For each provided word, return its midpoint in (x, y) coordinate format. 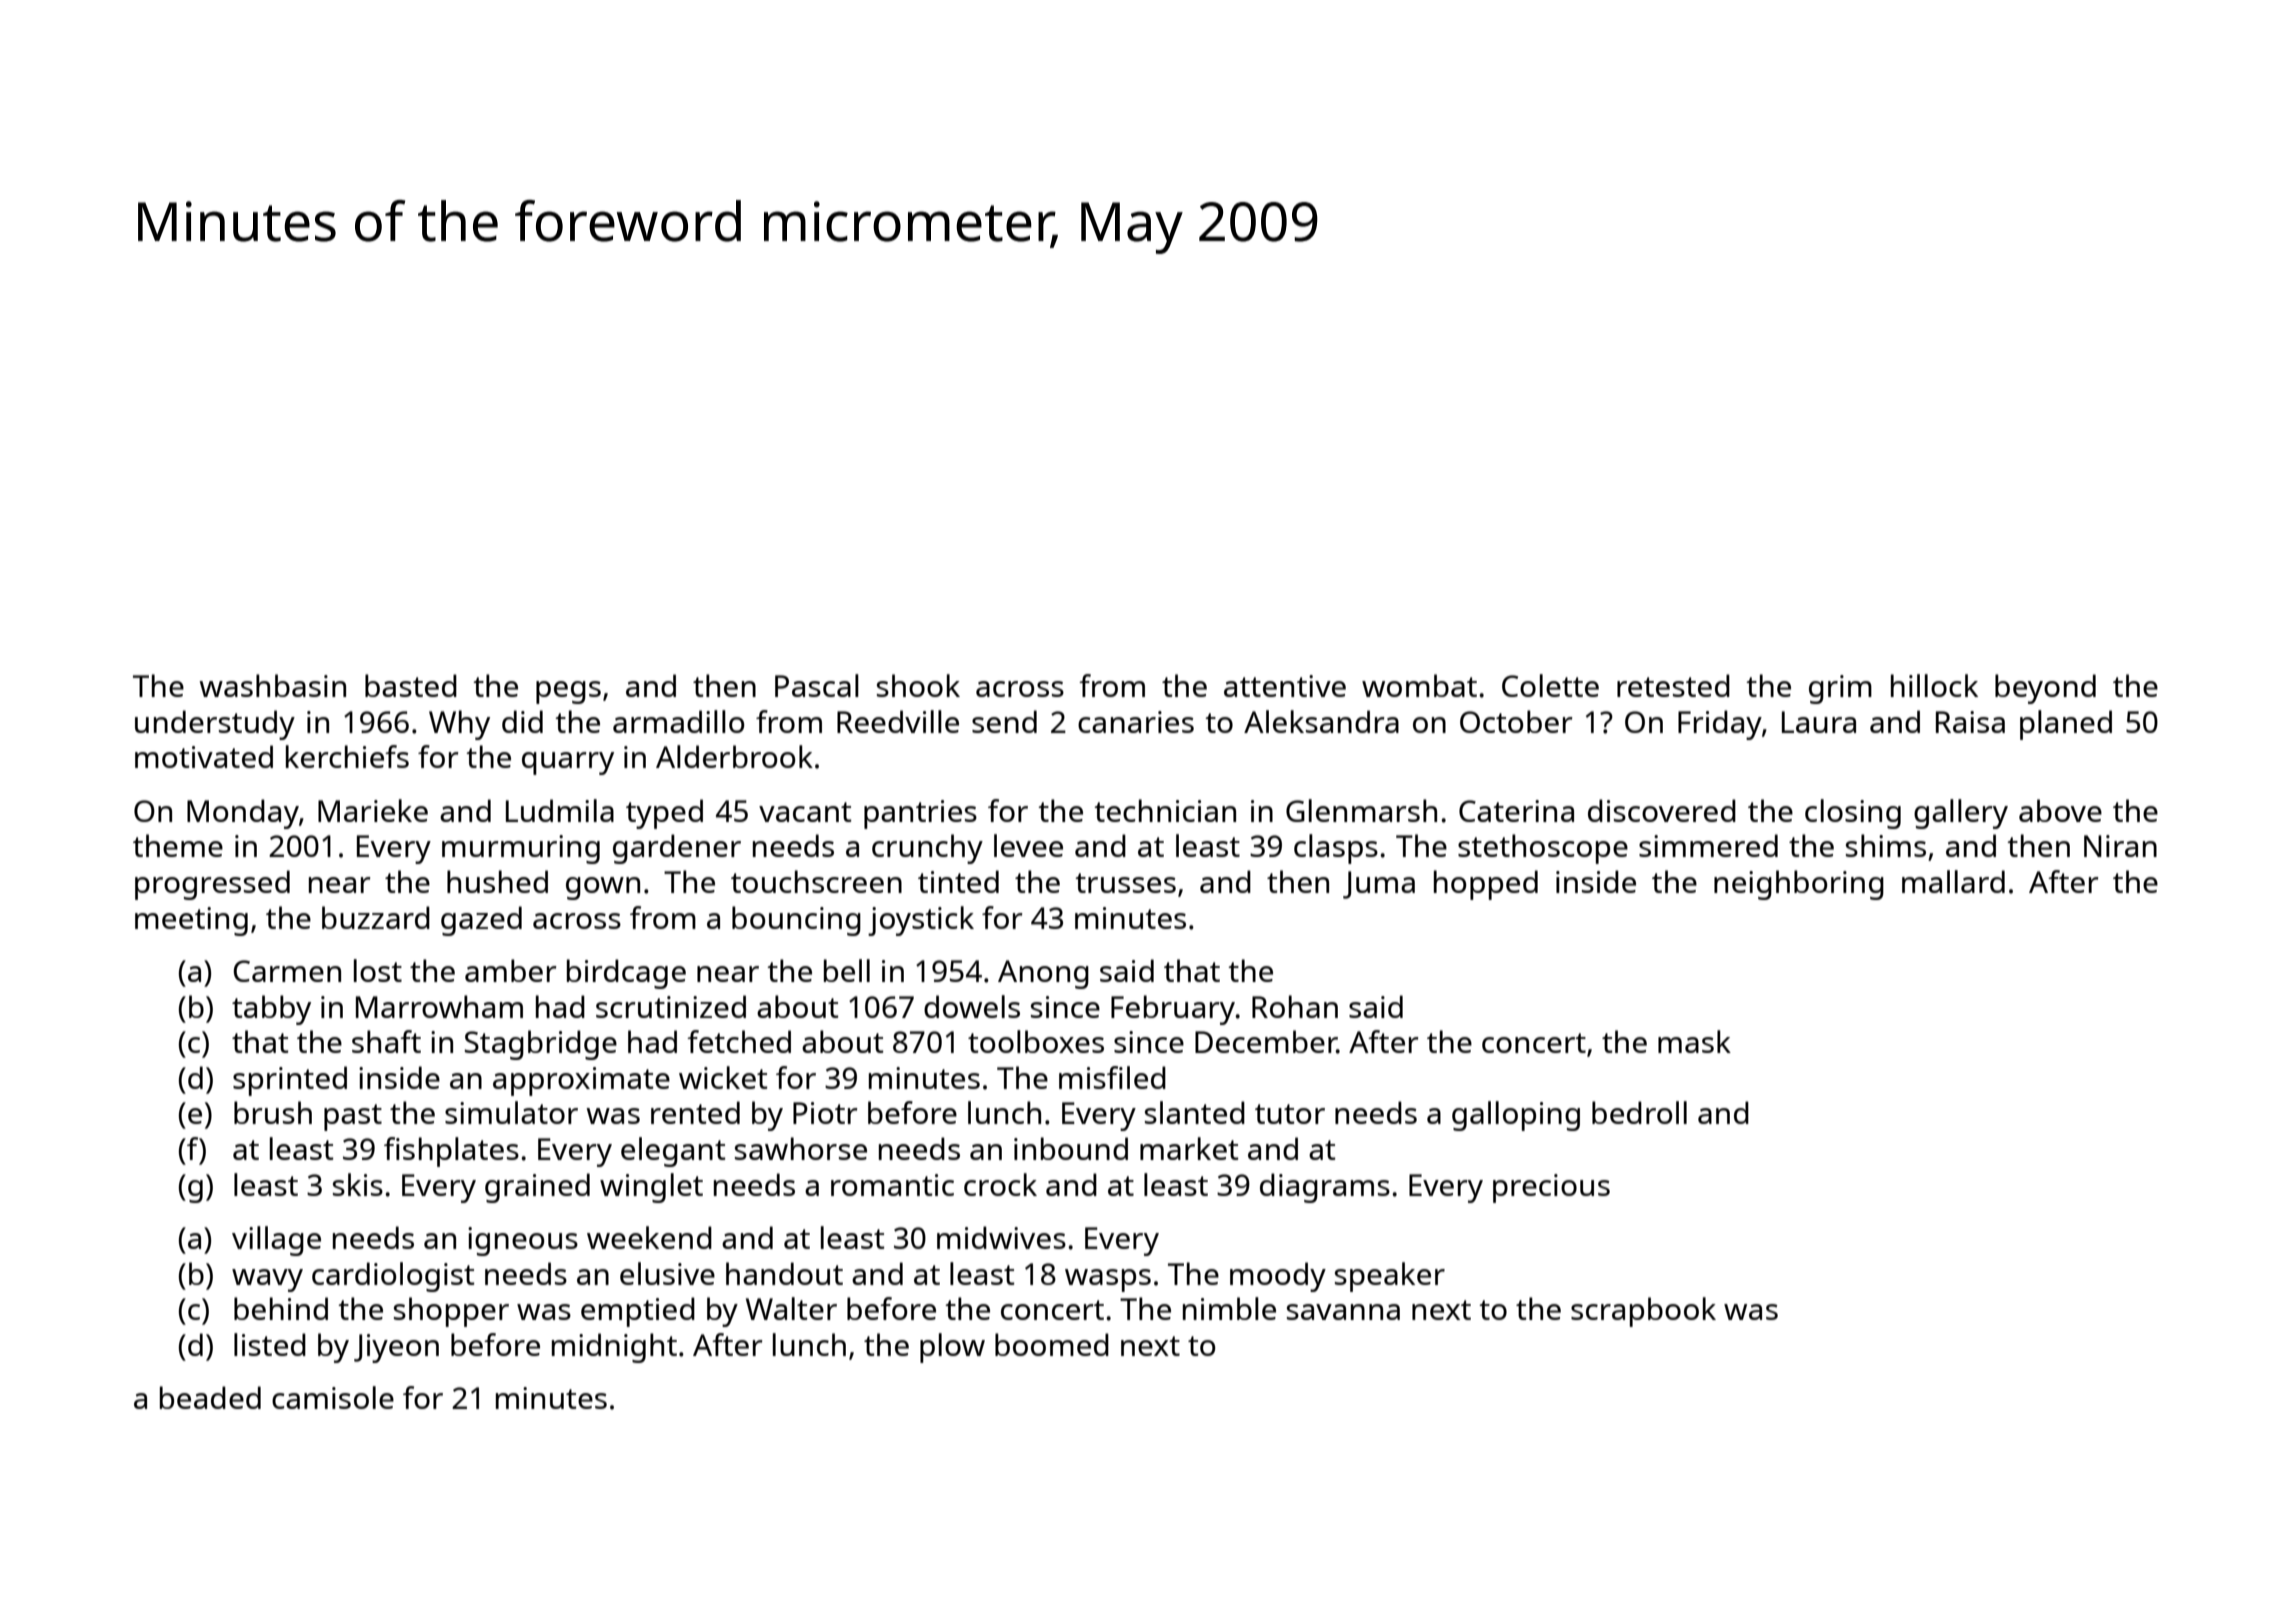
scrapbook (1643, 1312)
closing (1853, 814)
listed (270, 1344)
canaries (1136, 722)
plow (952, 1348)
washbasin (272, 685)
